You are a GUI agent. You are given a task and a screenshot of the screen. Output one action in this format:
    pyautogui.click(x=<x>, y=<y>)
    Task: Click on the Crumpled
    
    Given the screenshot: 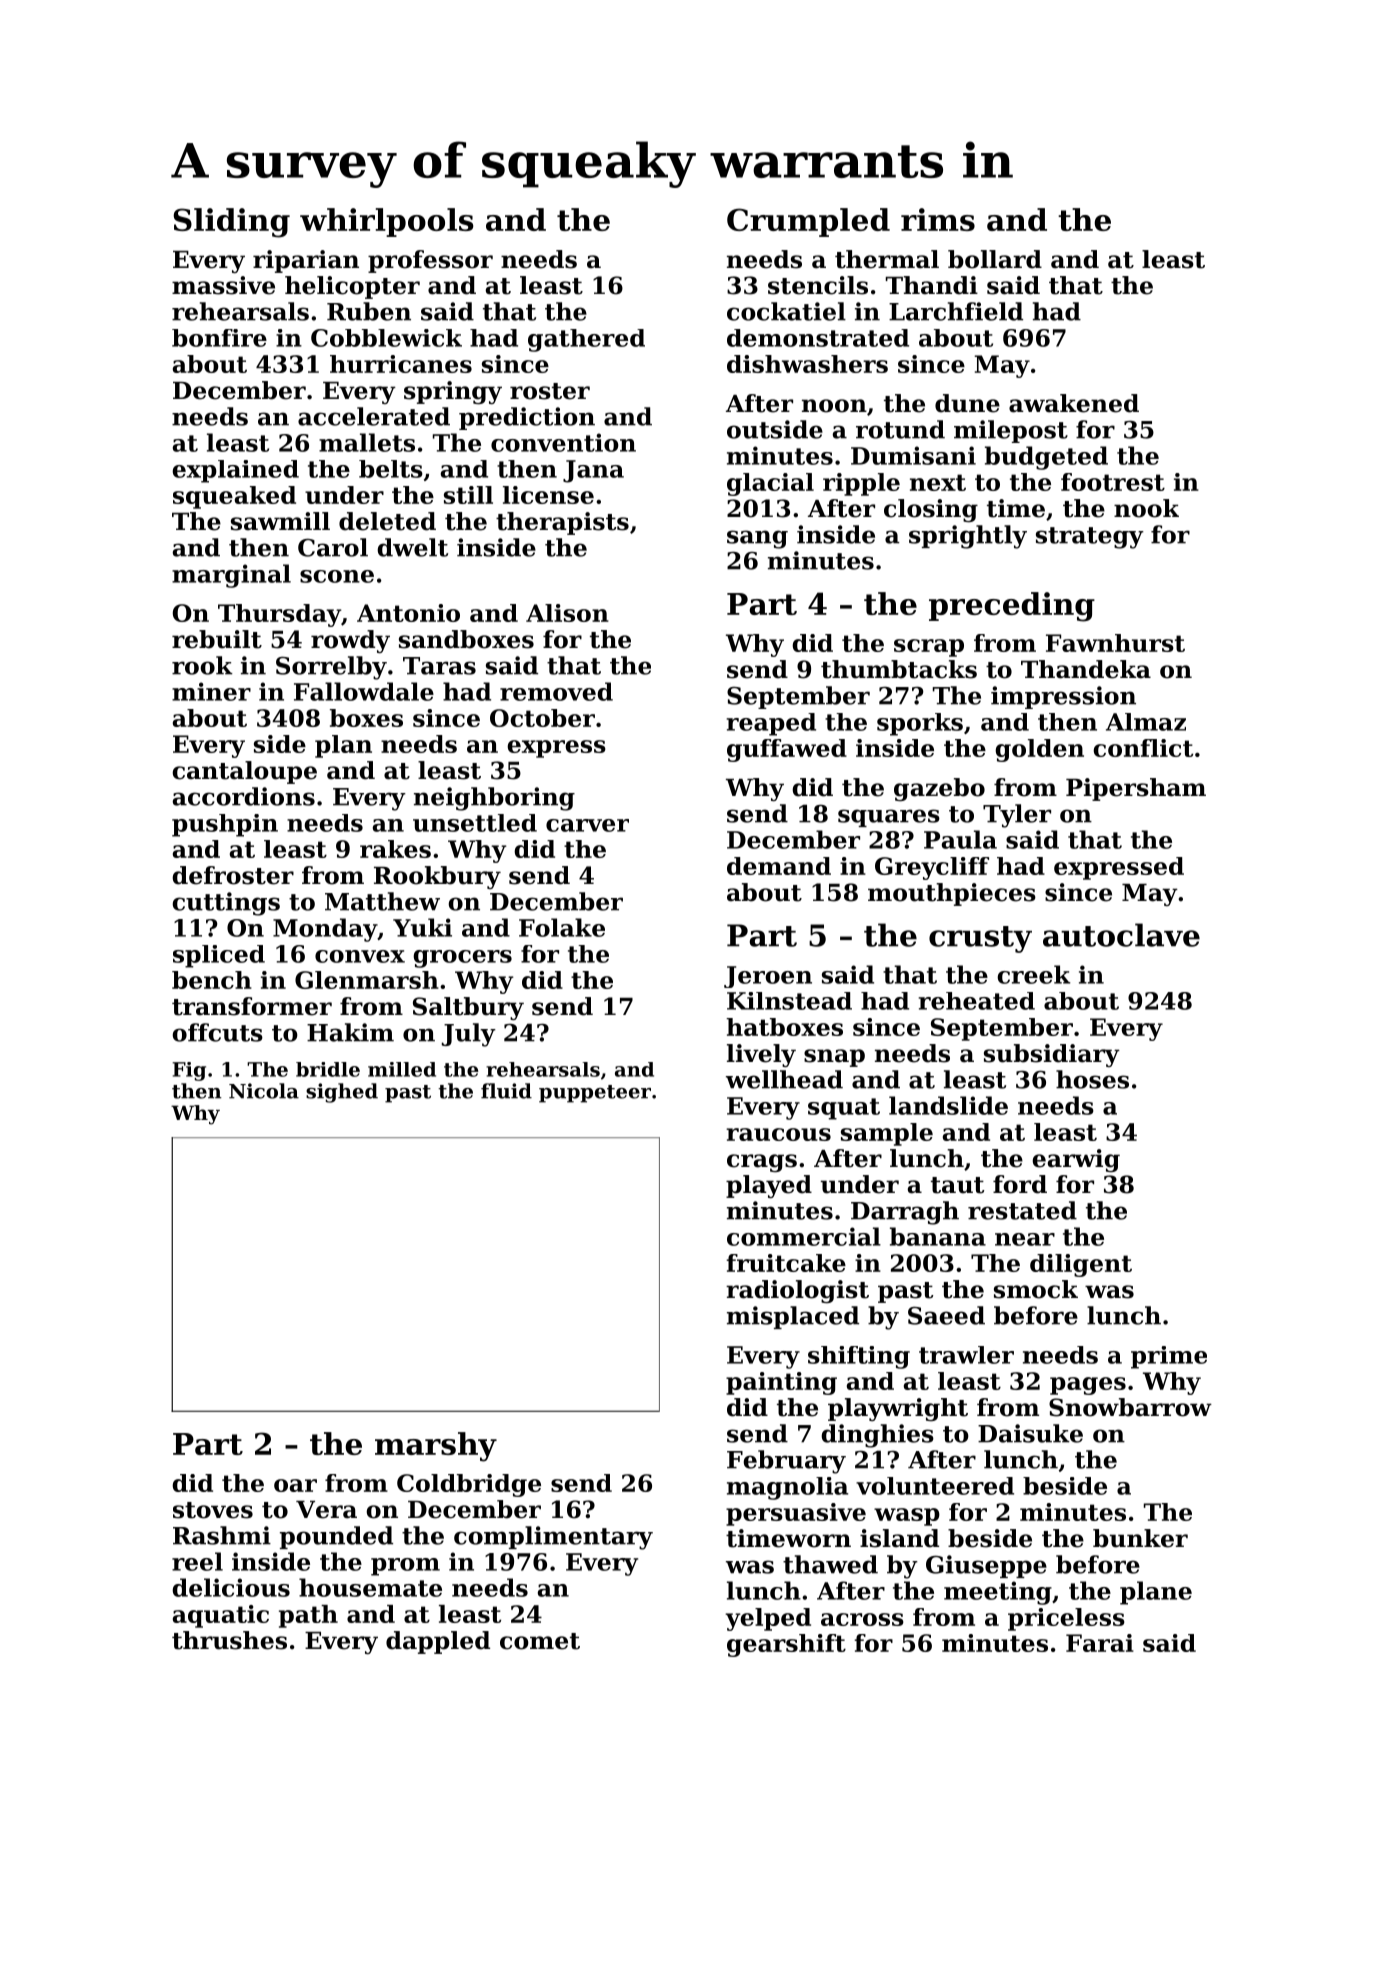 What is the action you would take?
    pyautogui.click(x=808, y=222)
